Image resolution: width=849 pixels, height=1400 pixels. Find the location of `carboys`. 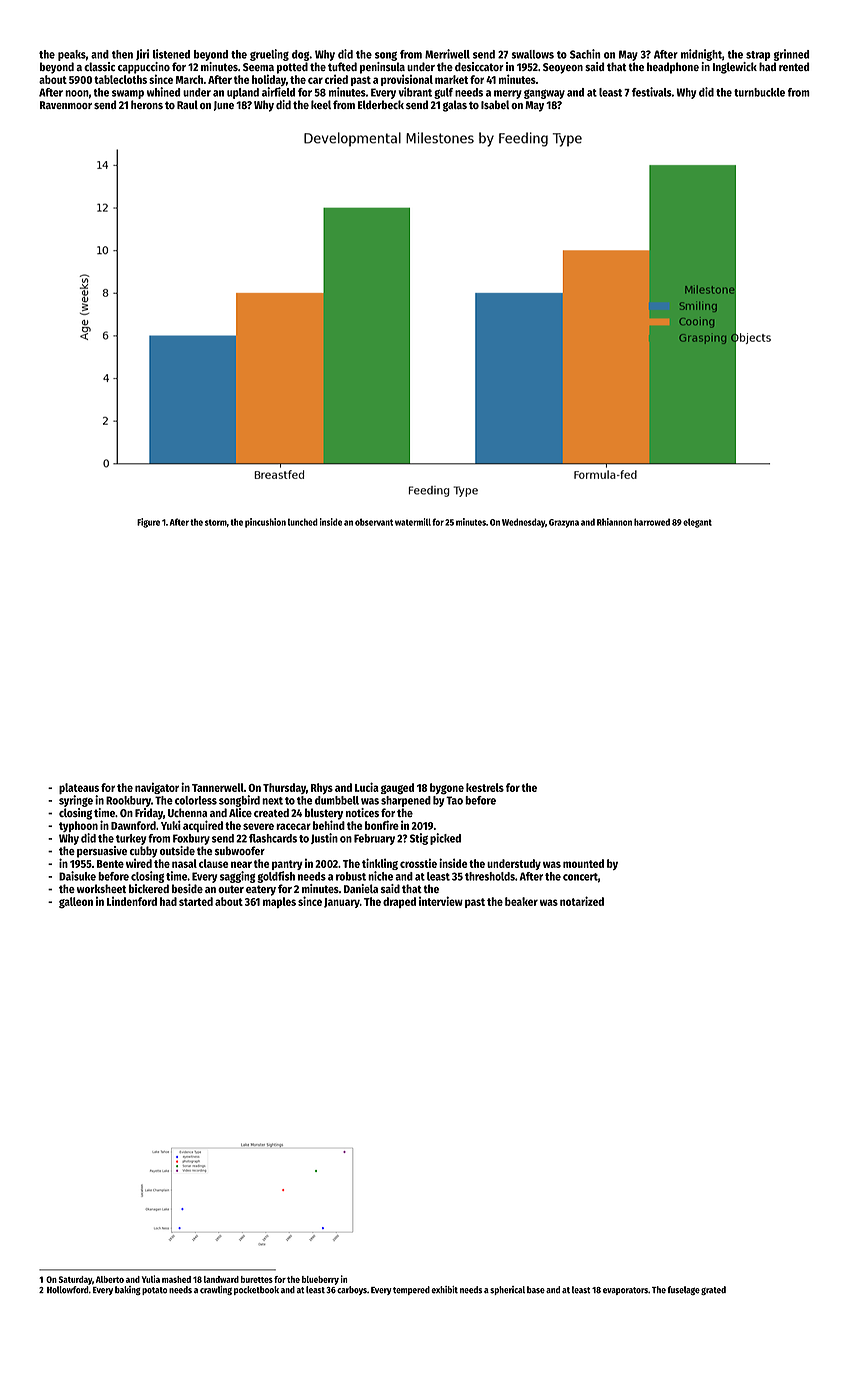

carboys is located at coordinates (352, 1290).
